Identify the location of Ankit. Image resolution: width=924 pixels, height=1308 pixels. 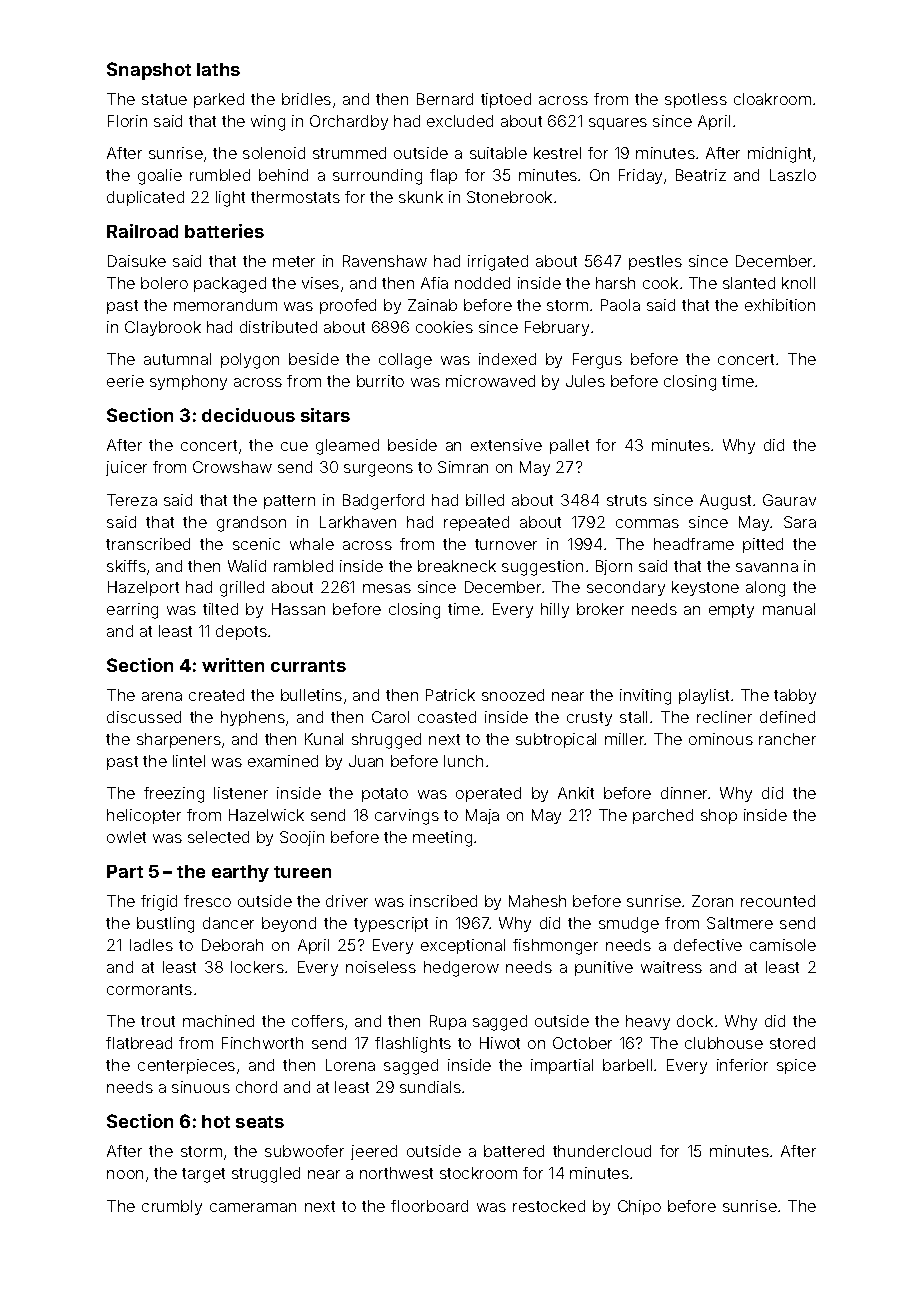
(576, 793).
